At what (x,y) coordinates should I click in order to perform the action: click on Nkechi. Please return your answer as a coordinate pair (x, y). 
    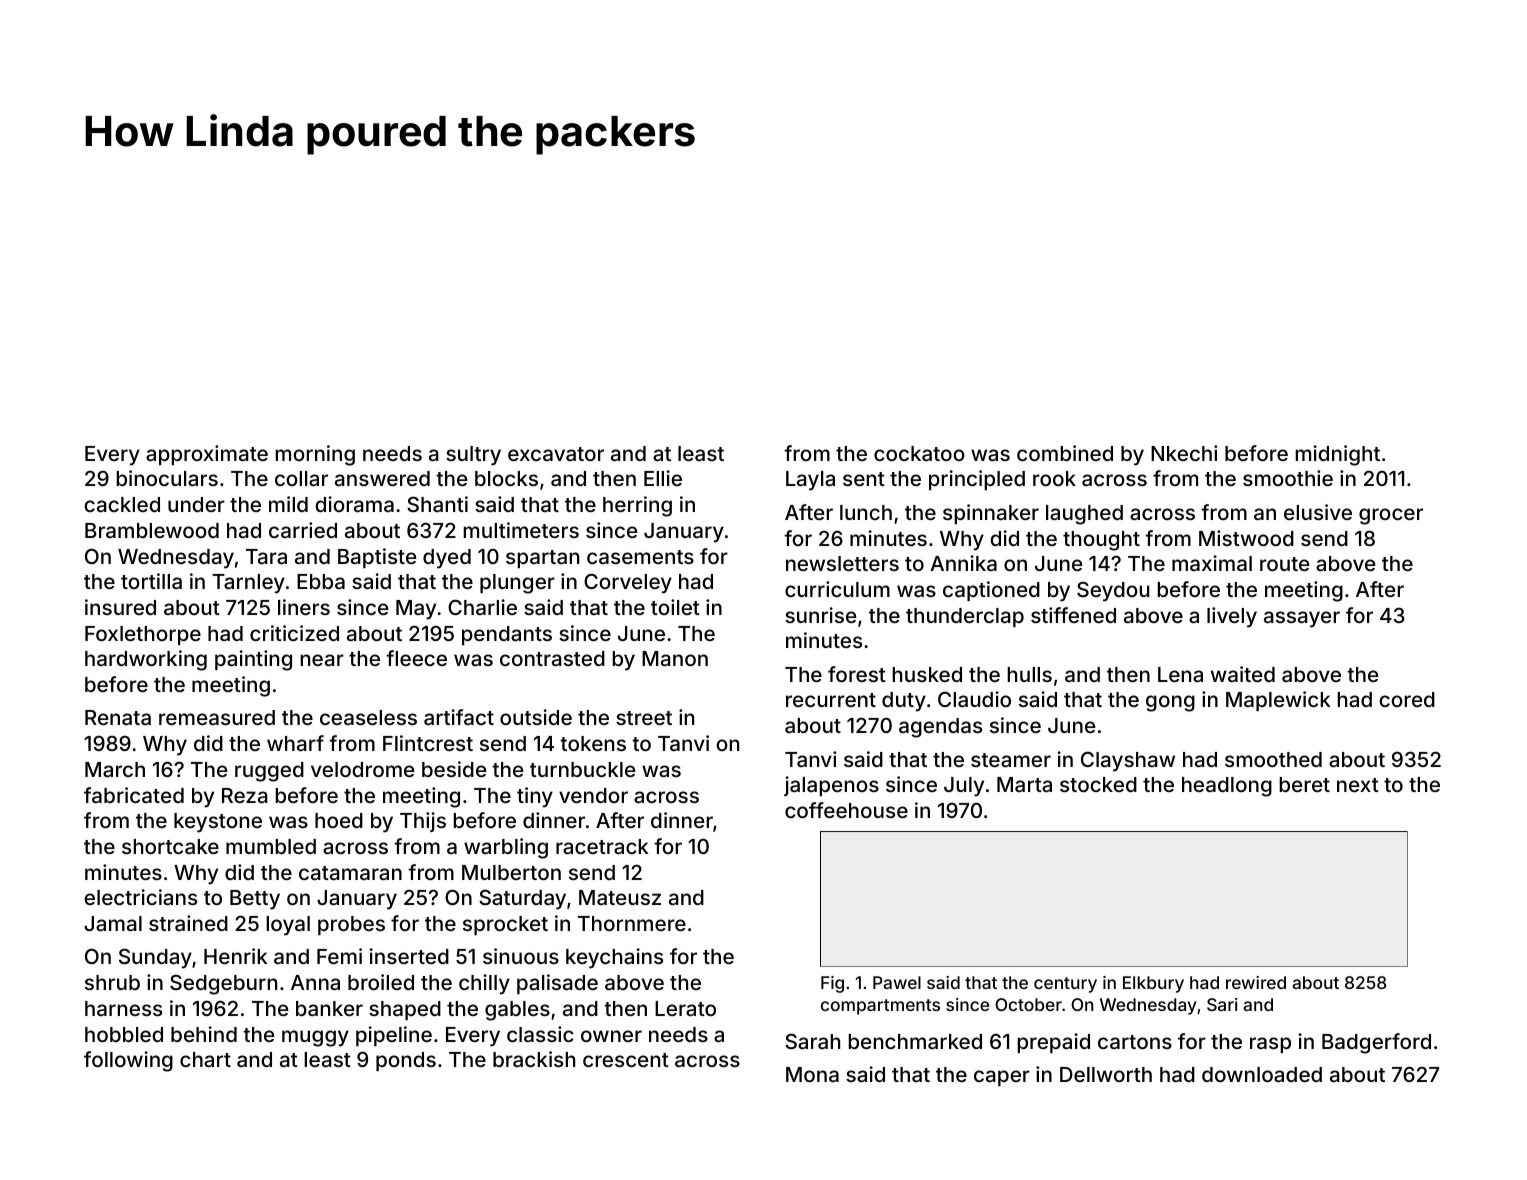
    Looking at the image, I should click on (1184, 453).
